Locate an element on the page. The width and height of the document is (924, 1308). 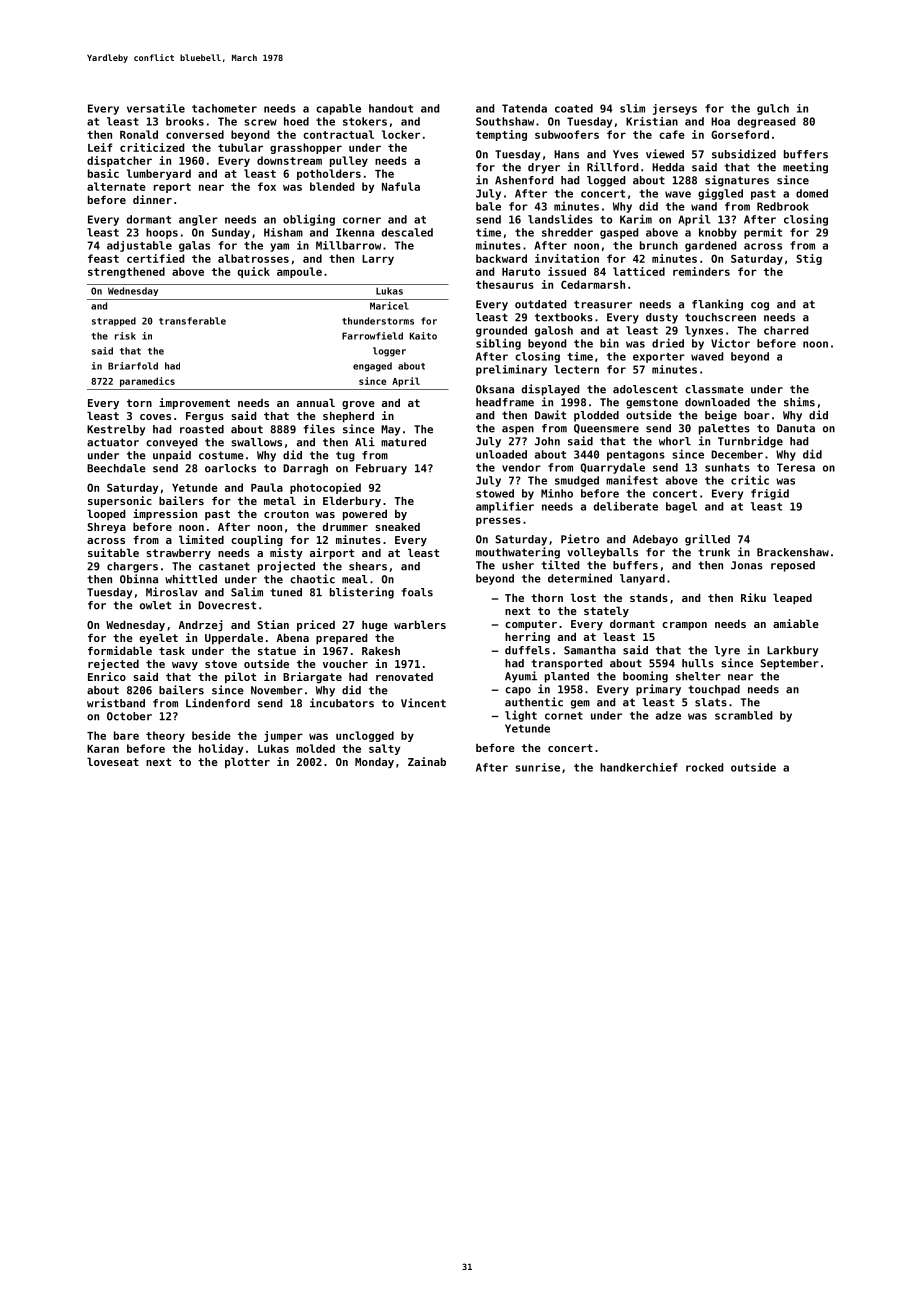
downloaded is located at coordinates (717, 402).
